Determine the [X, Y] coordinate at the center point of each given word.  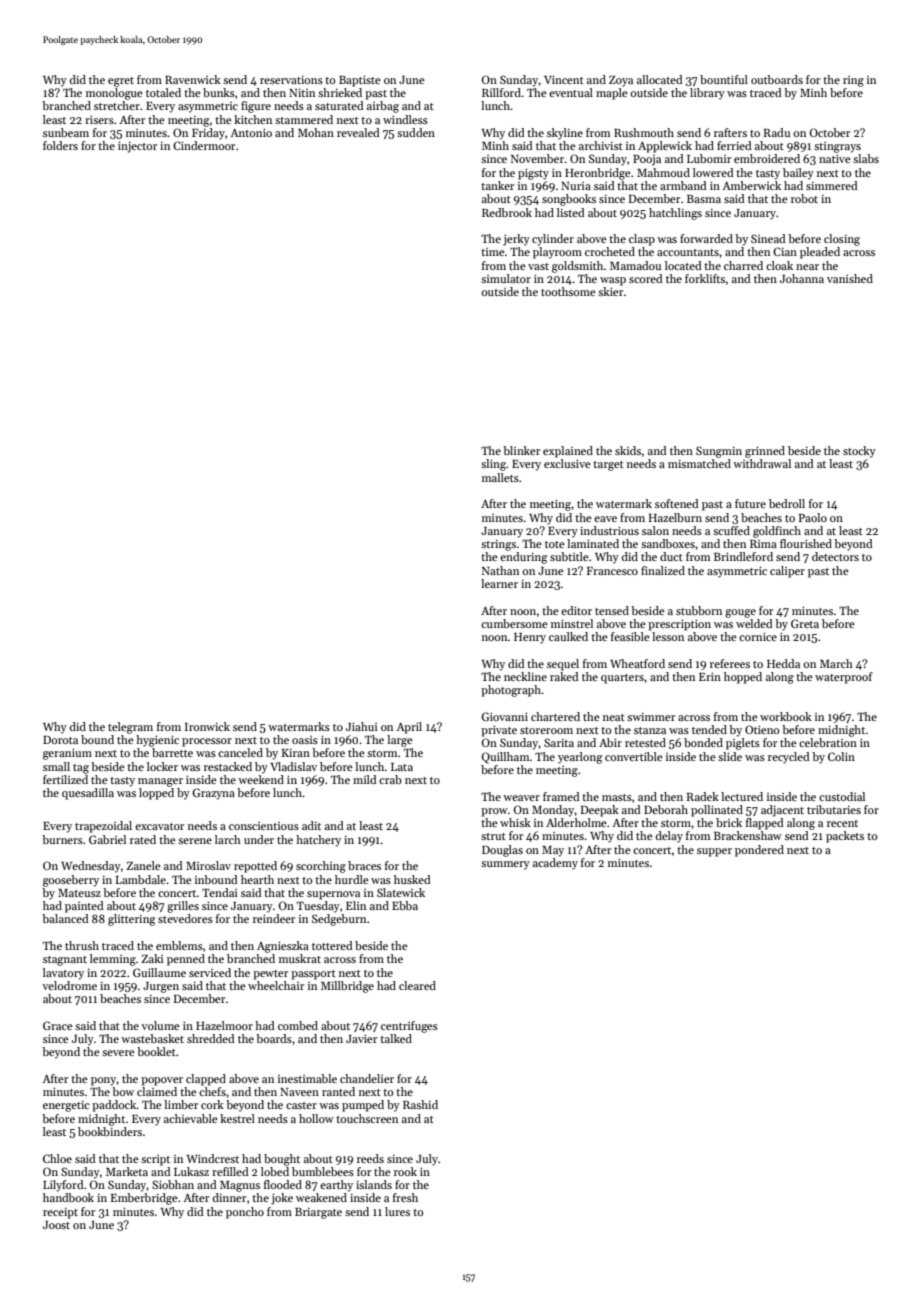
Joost [56, 1225]
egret [121, 82]
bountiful [724, 79]
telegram [130, 728]
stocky [859, 452]
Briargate [318, 1213]
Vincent [564, 79]
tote [555, 544]
